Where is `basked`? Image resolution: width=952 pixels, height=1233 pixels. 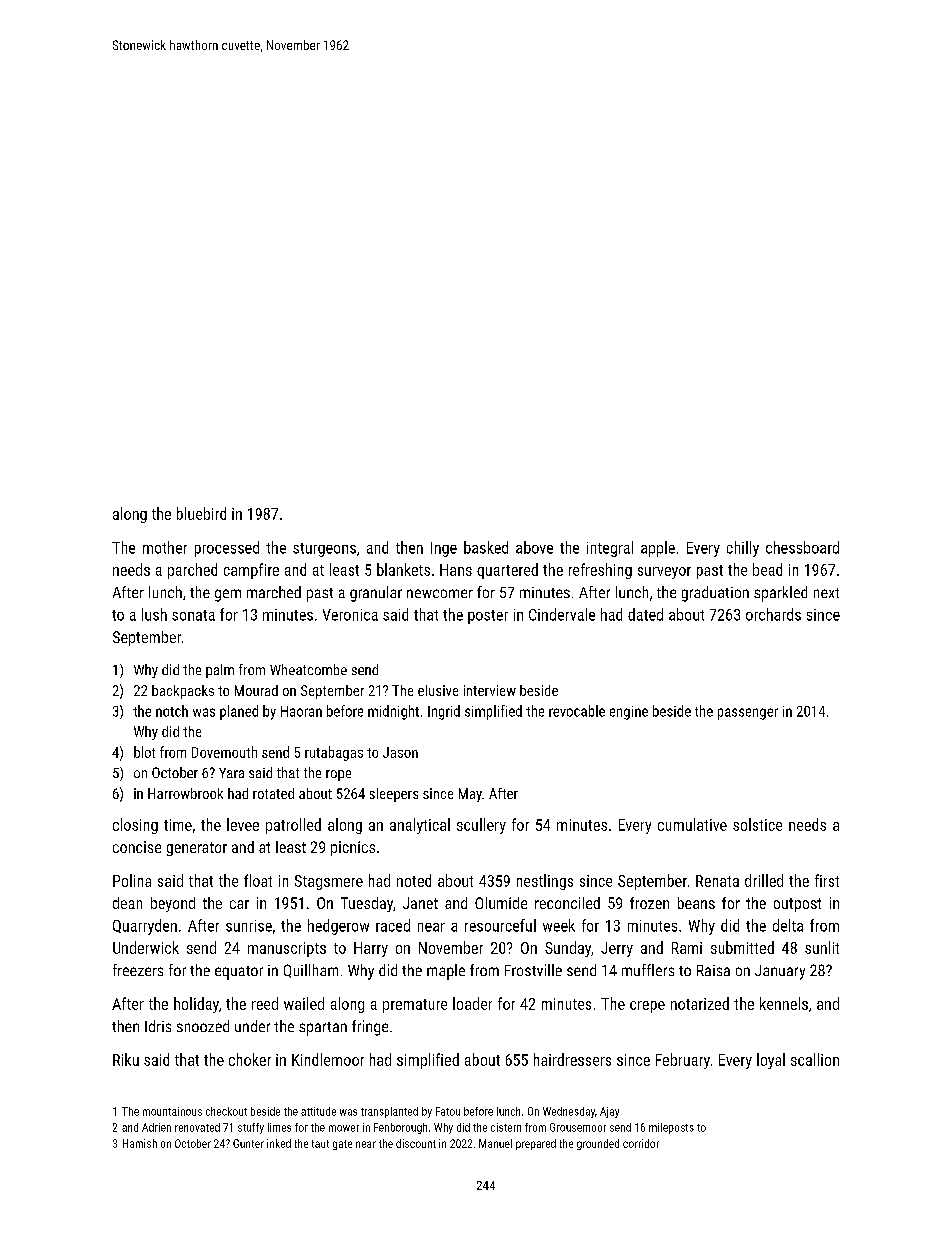 basked is located at coordinates (486, 547).
